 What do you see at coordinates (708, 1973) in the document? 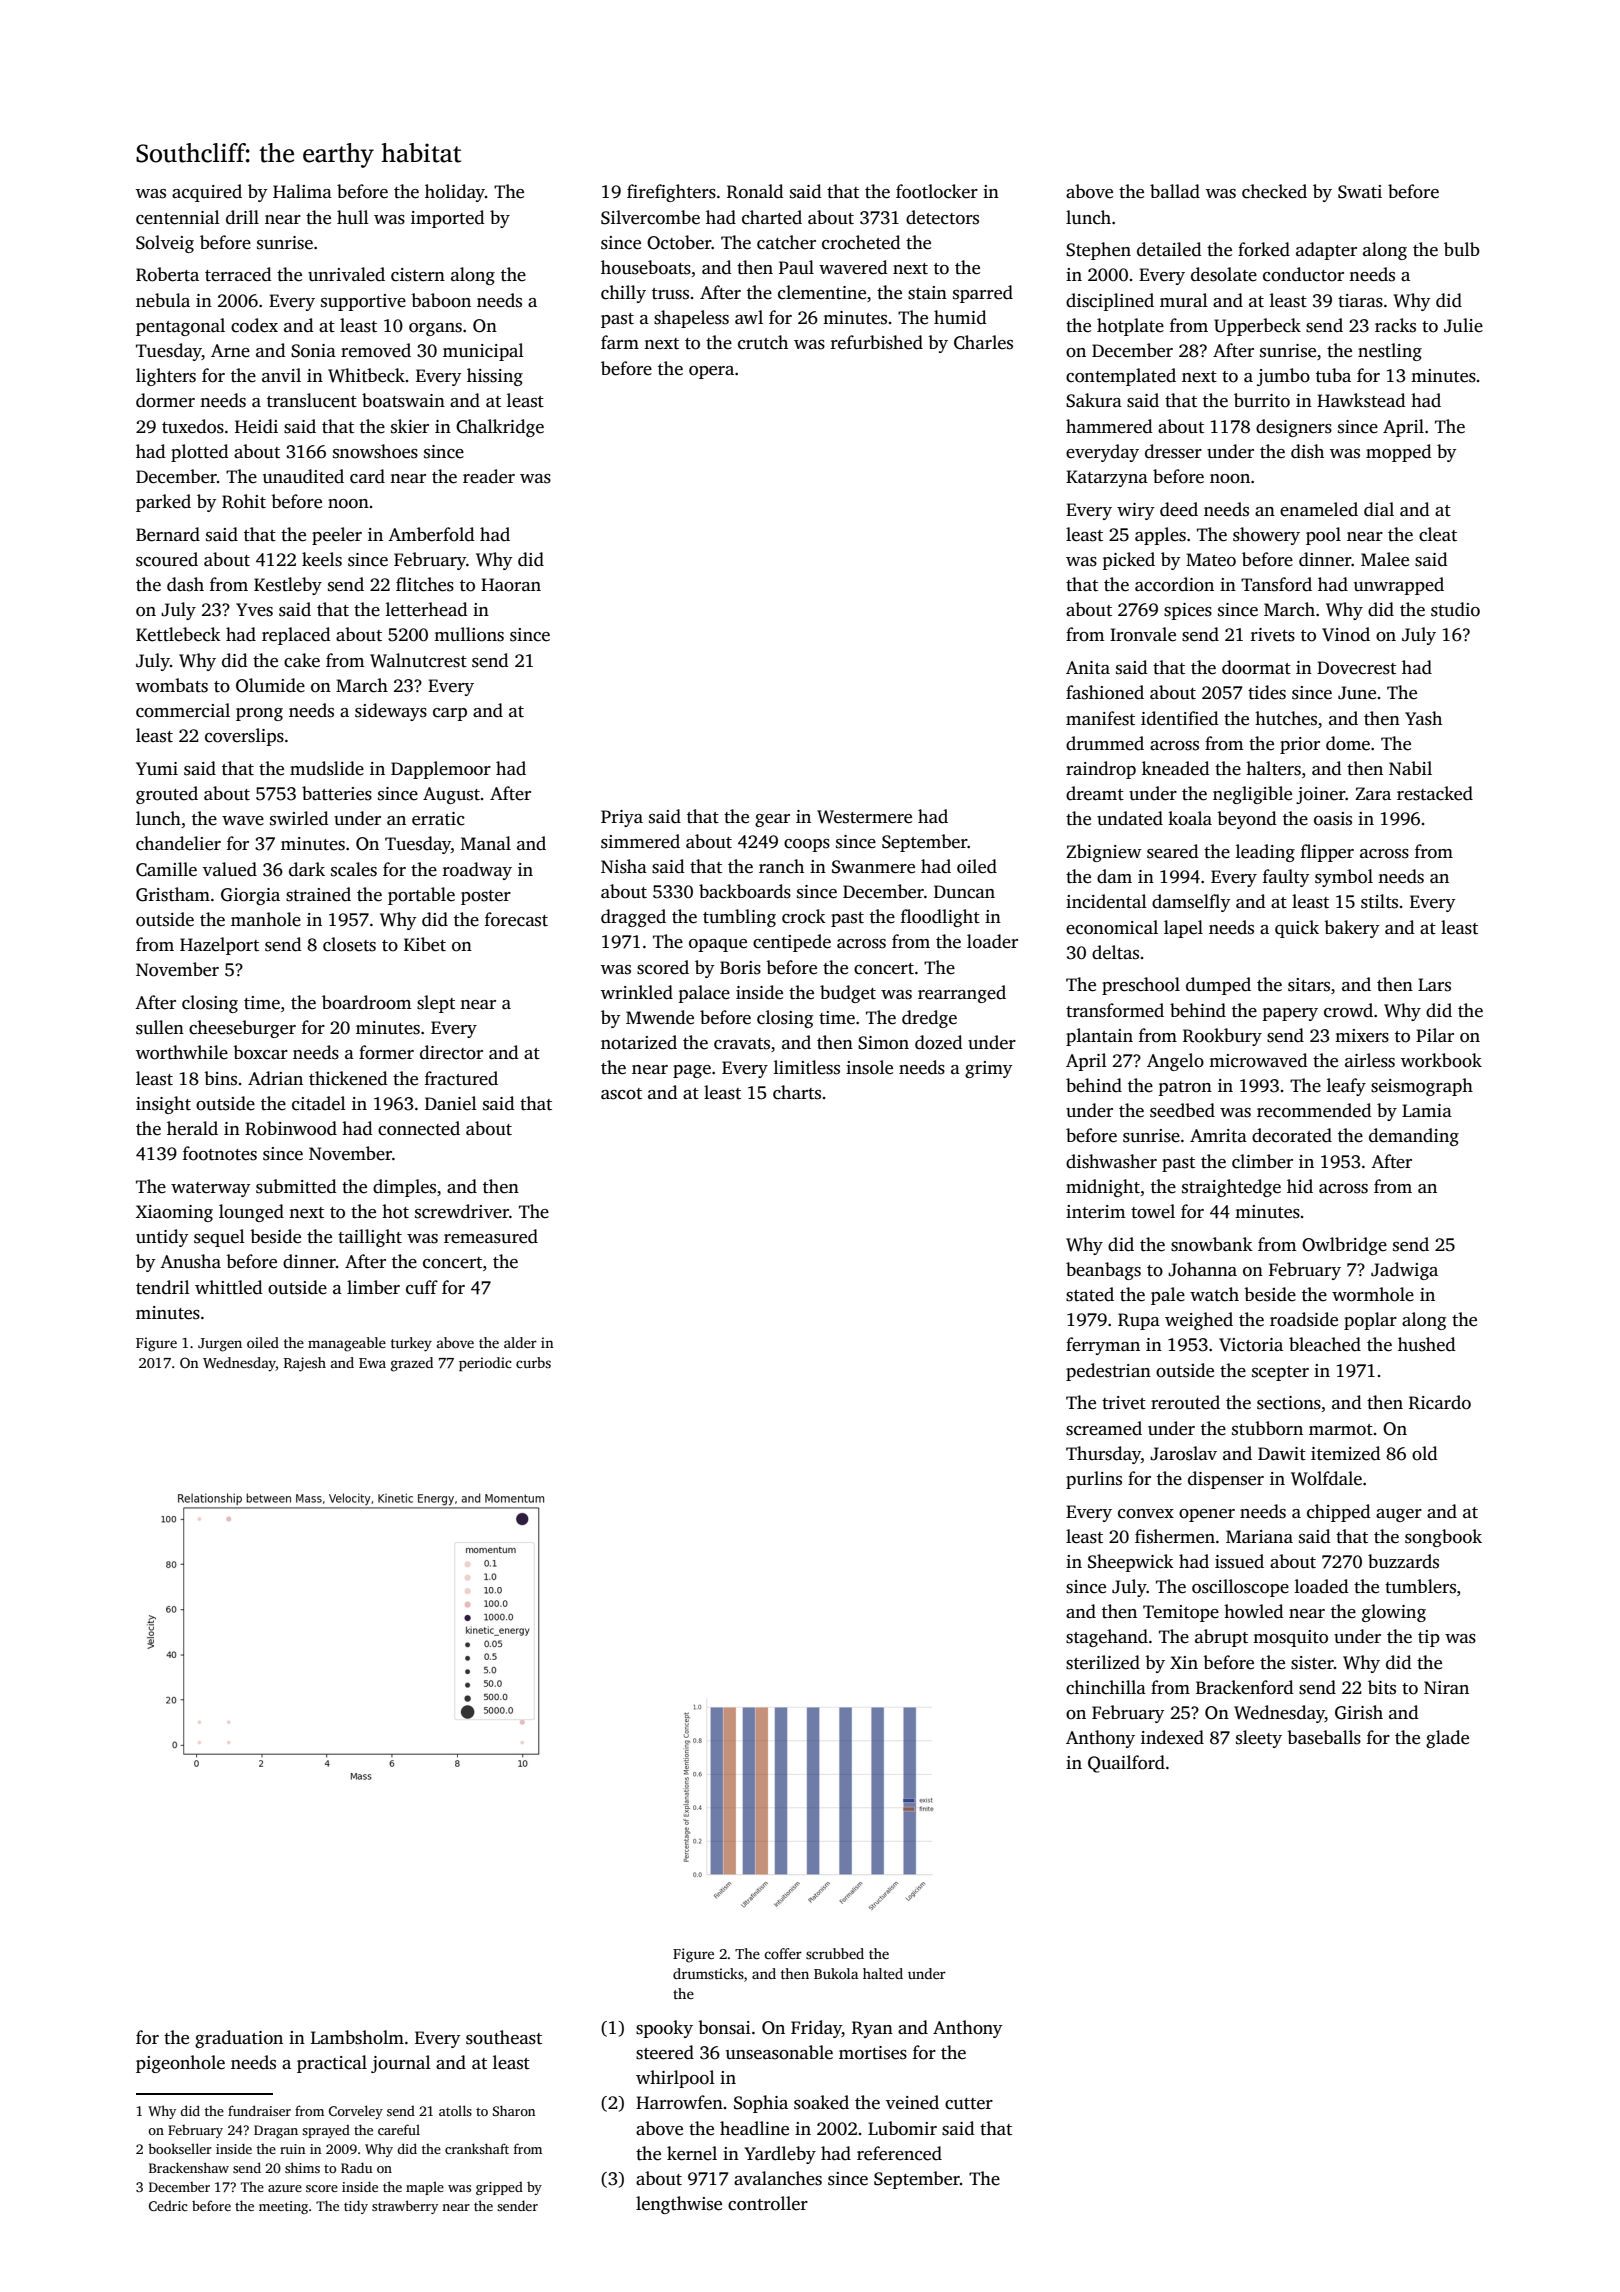
I see `drumsticks` at bounding box center [708, 1973].
